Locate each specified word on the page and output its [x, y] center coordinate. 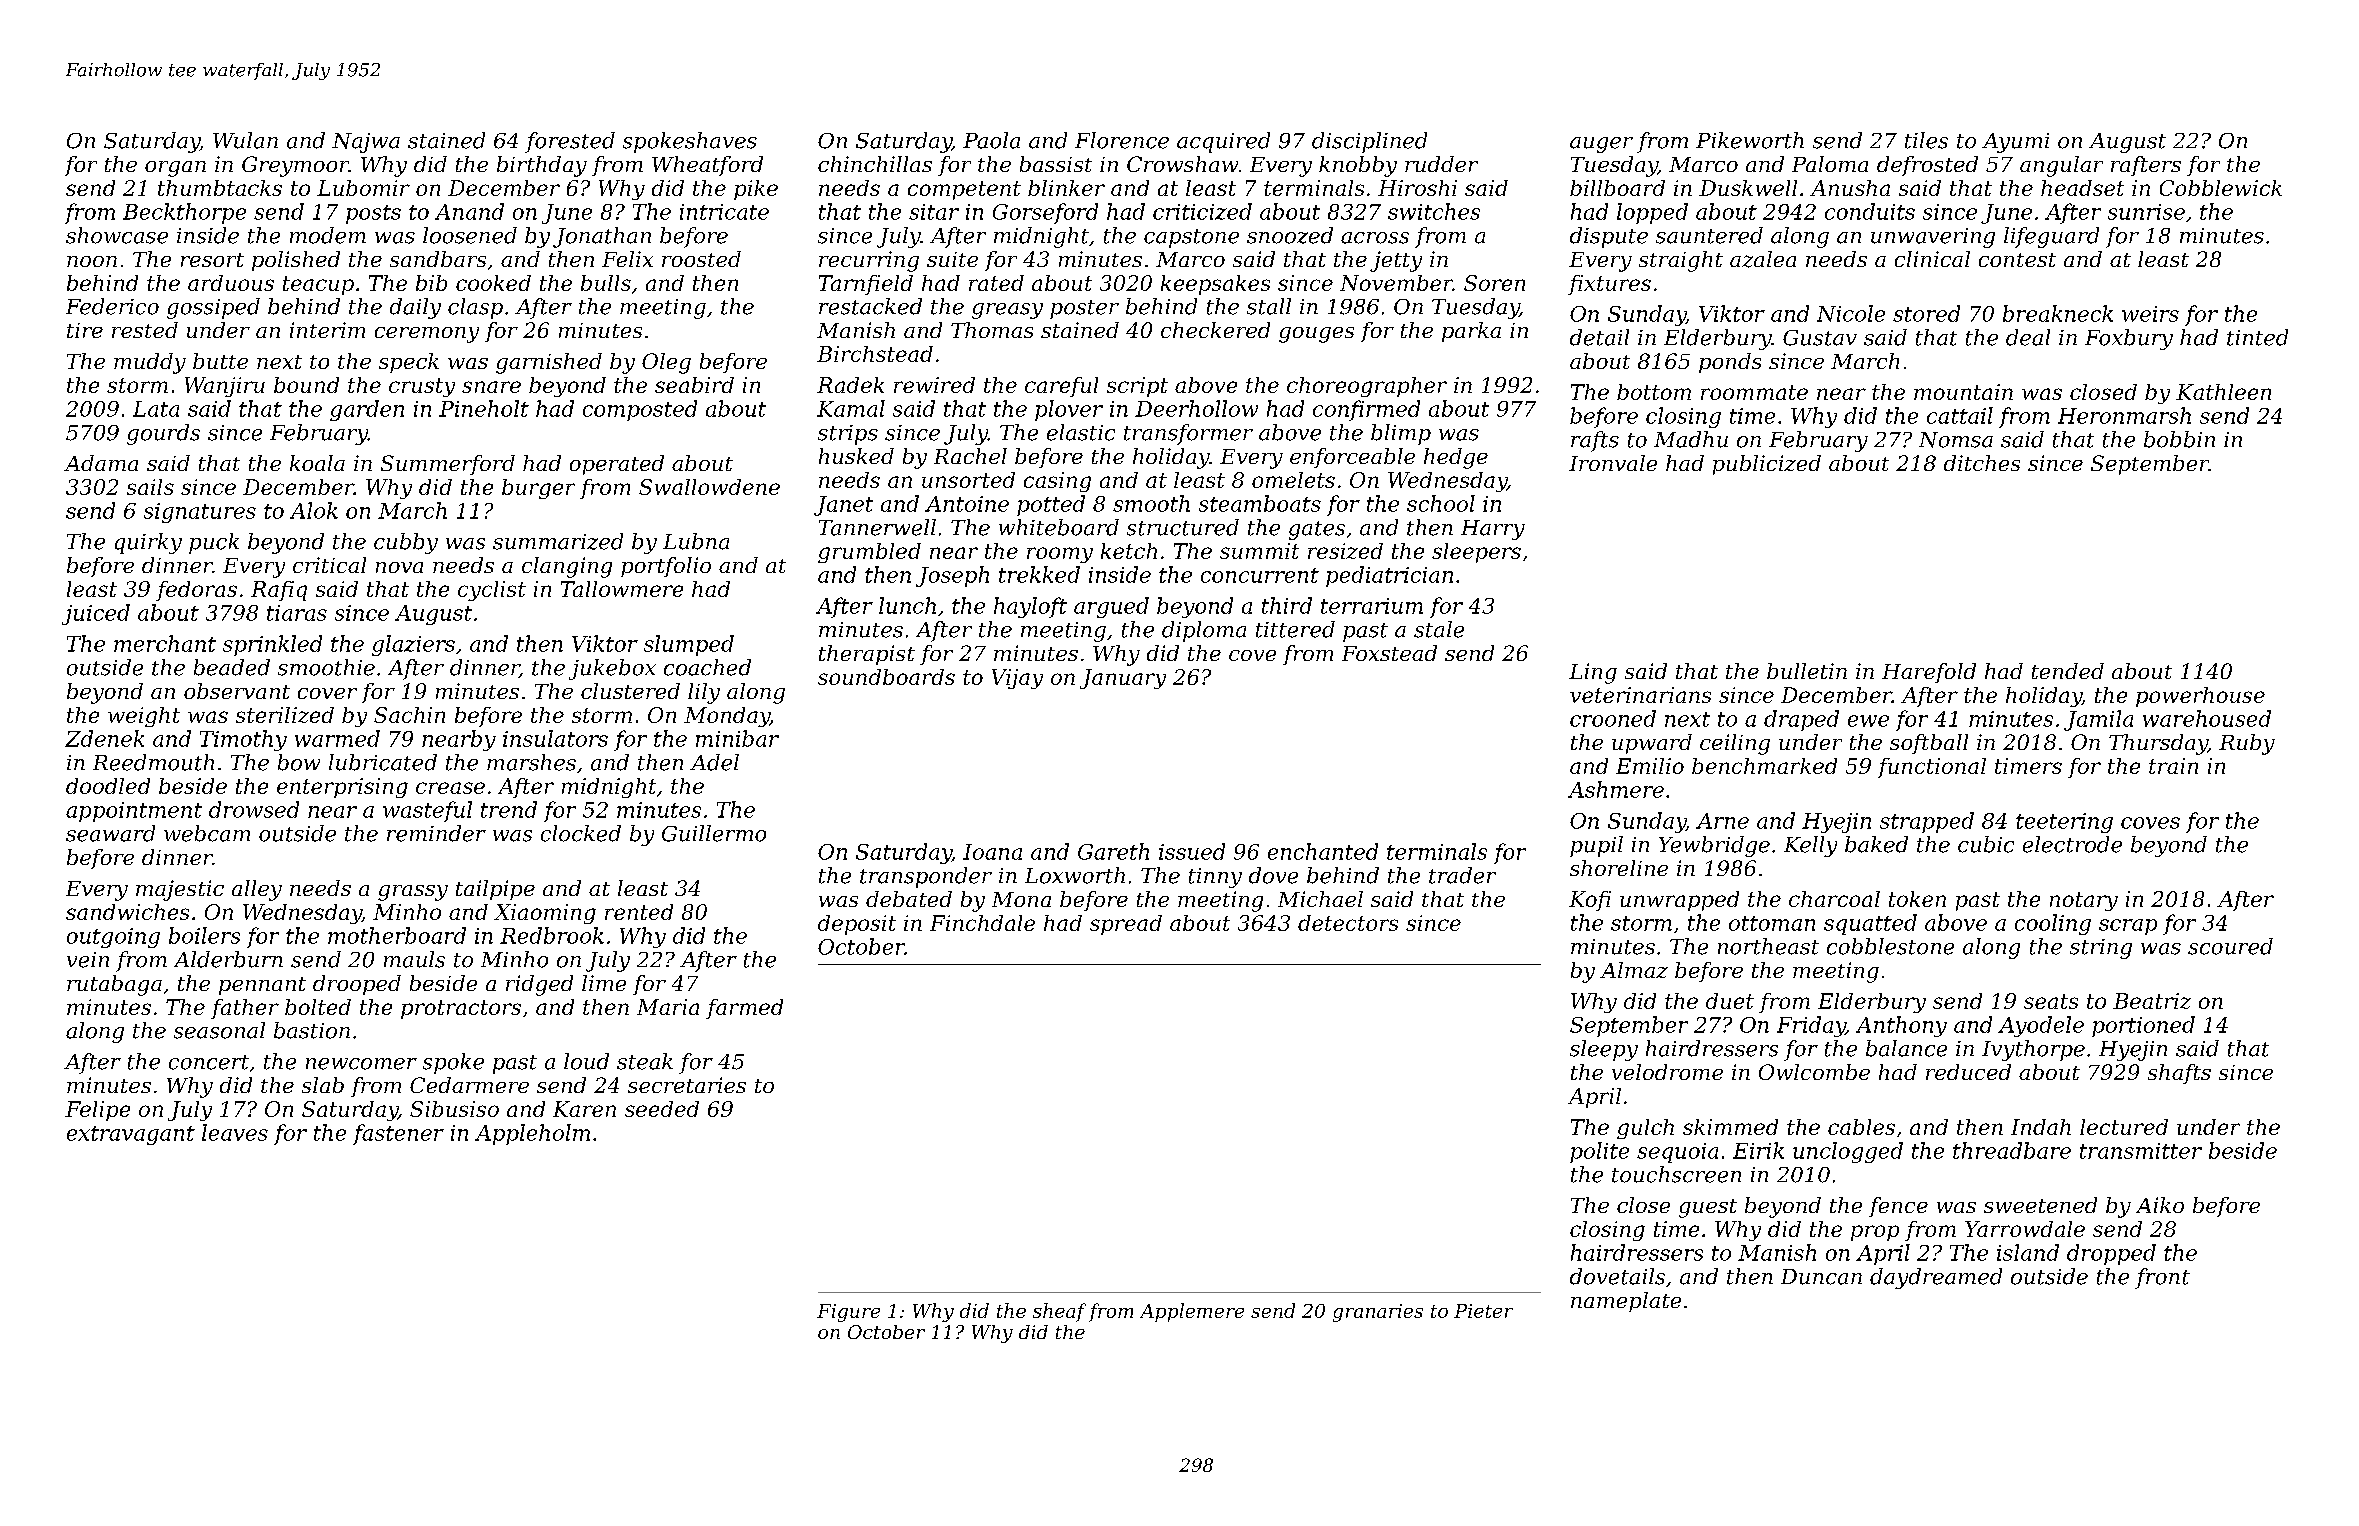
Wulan [245, 140]
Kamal [851, 408]
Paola [991, 140]
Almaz [1634, 970]
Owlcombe [1814, 1072]
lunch [907, 605]
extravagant [131, 1135]
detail [1599, 337]
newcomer [361, 1064]
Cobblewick [2221, 188]
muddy [150, 363]
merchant [165, 643]
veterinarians [1640, 695]
